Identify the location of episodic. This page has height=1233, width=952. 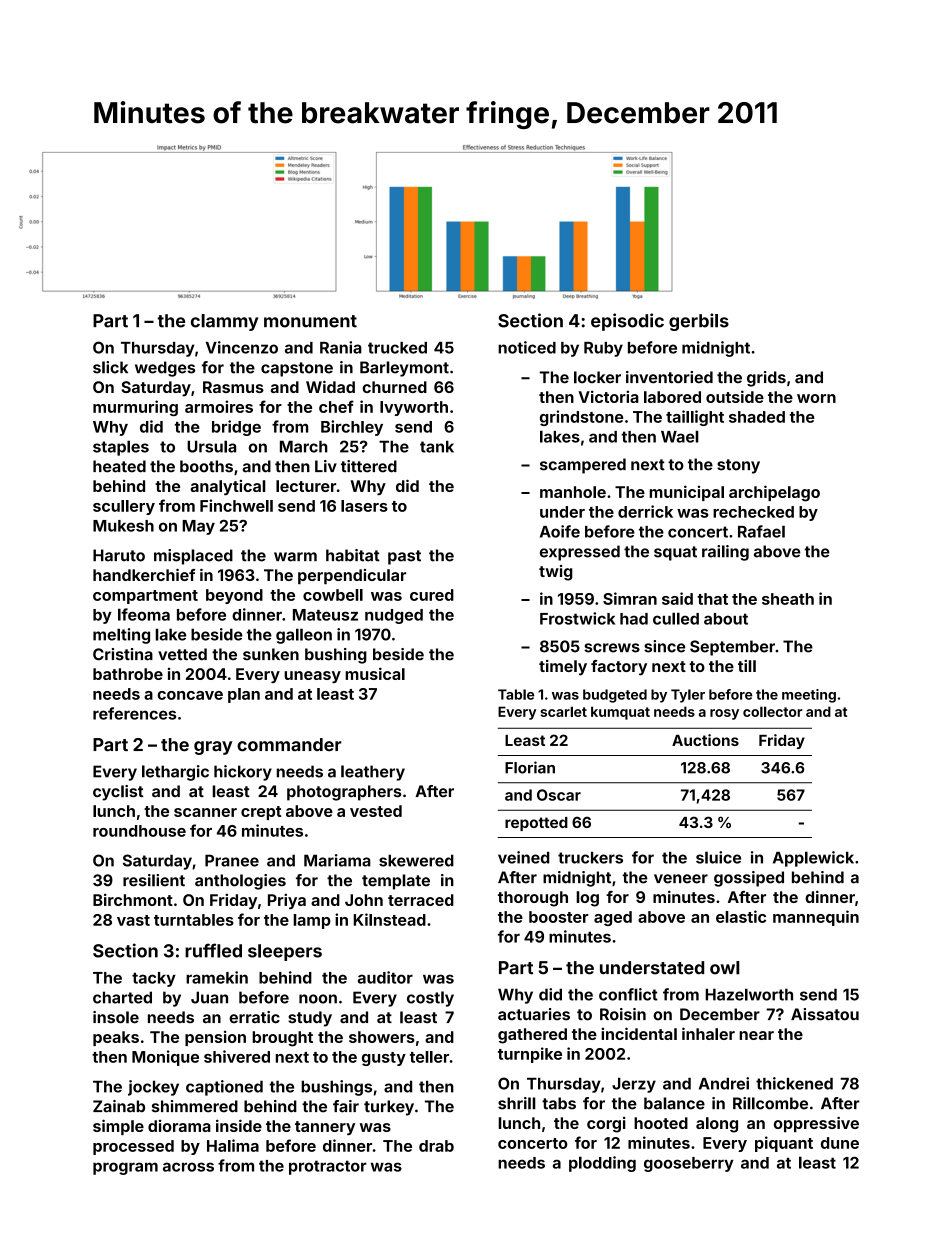
(627, 322).
